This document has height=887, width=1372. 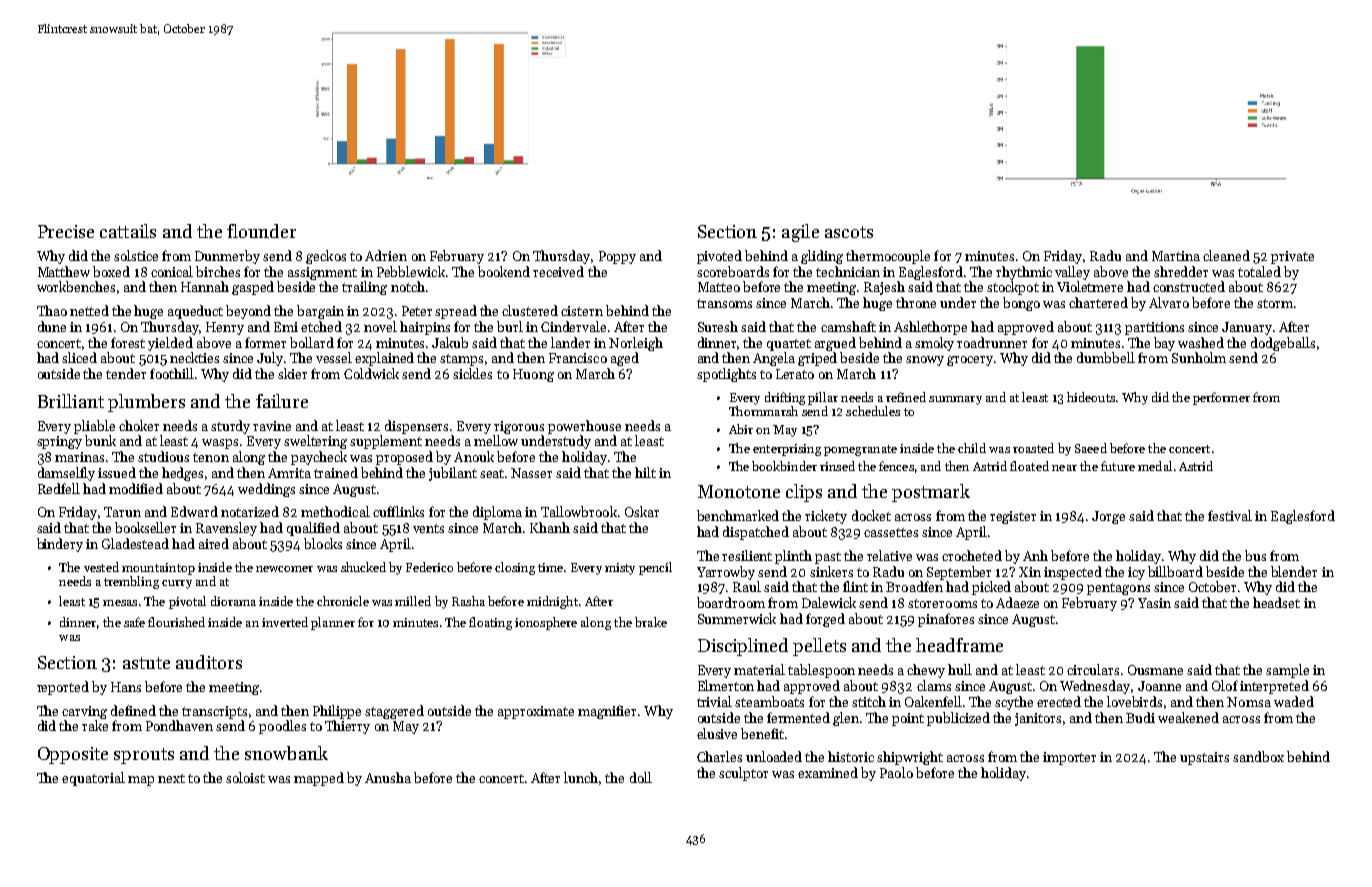 What do you see at coordinates (111, 271) in the document?
I see `boxed` at bounding box center [111, 271].
